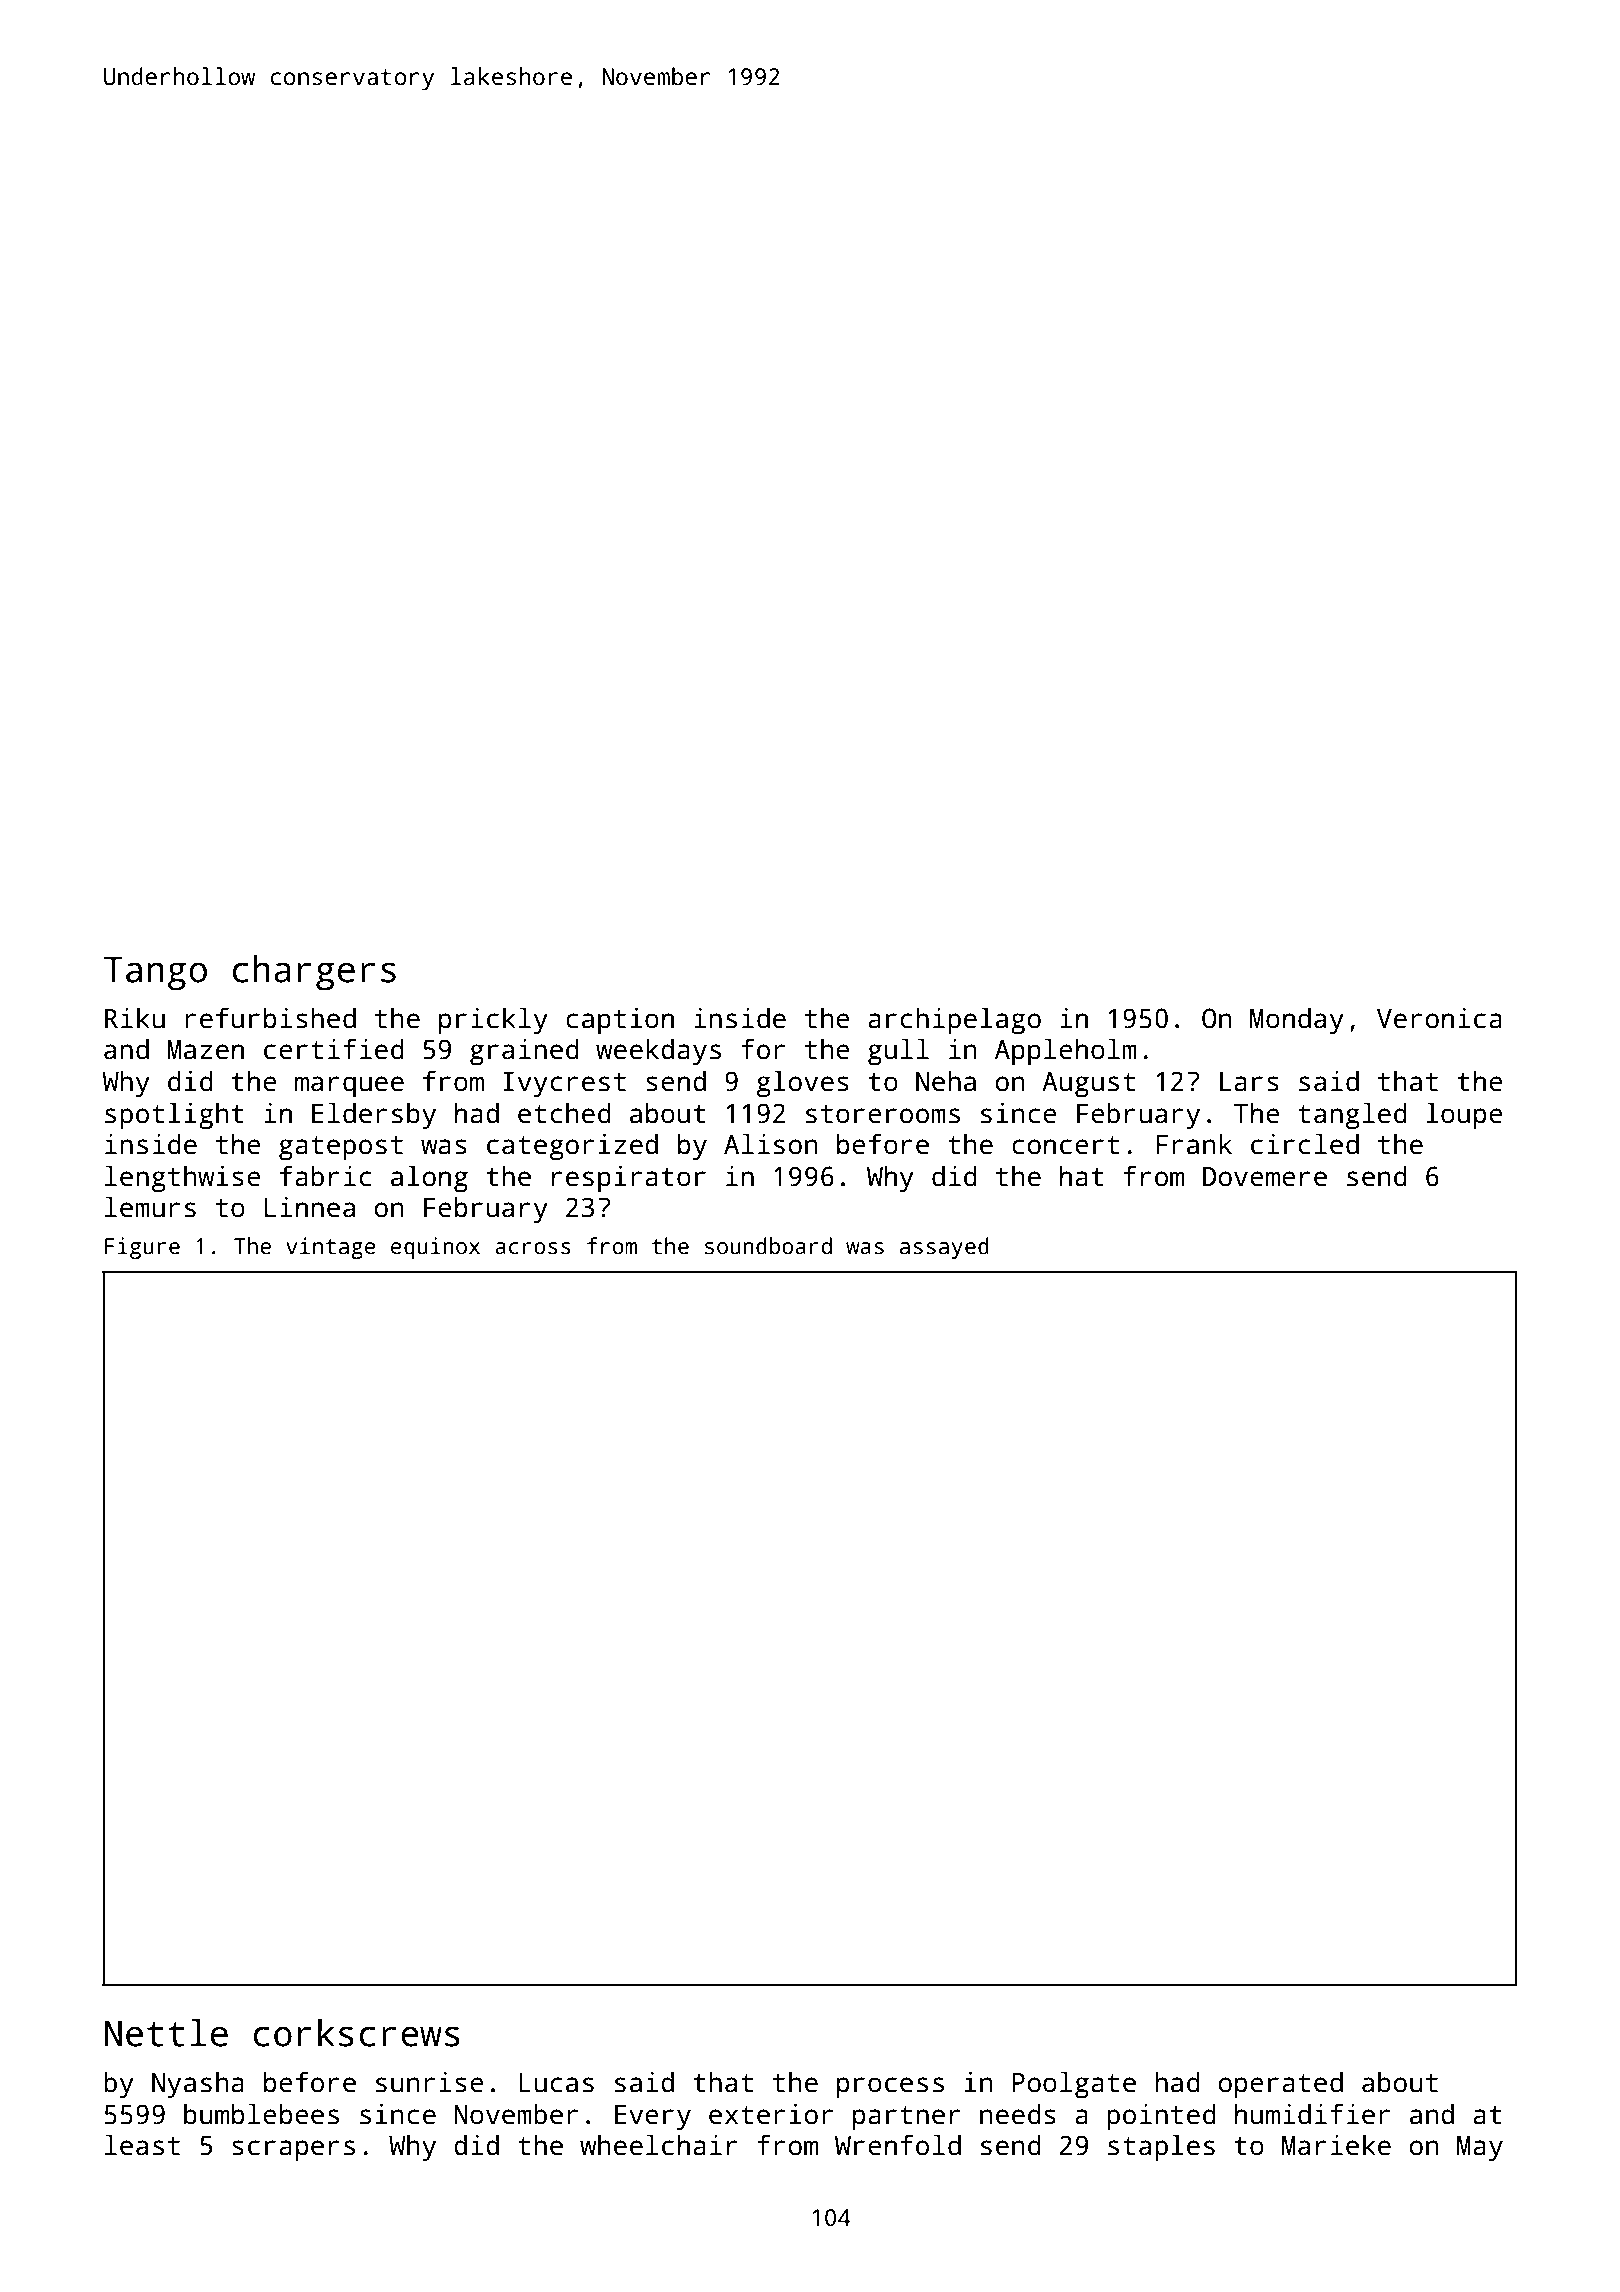 The width and height of the document is (1620, 2292). What do you see at coordinates (1265, 1177) in the document?
I see `Dovemere` at bounding box center [1265, 1177].
